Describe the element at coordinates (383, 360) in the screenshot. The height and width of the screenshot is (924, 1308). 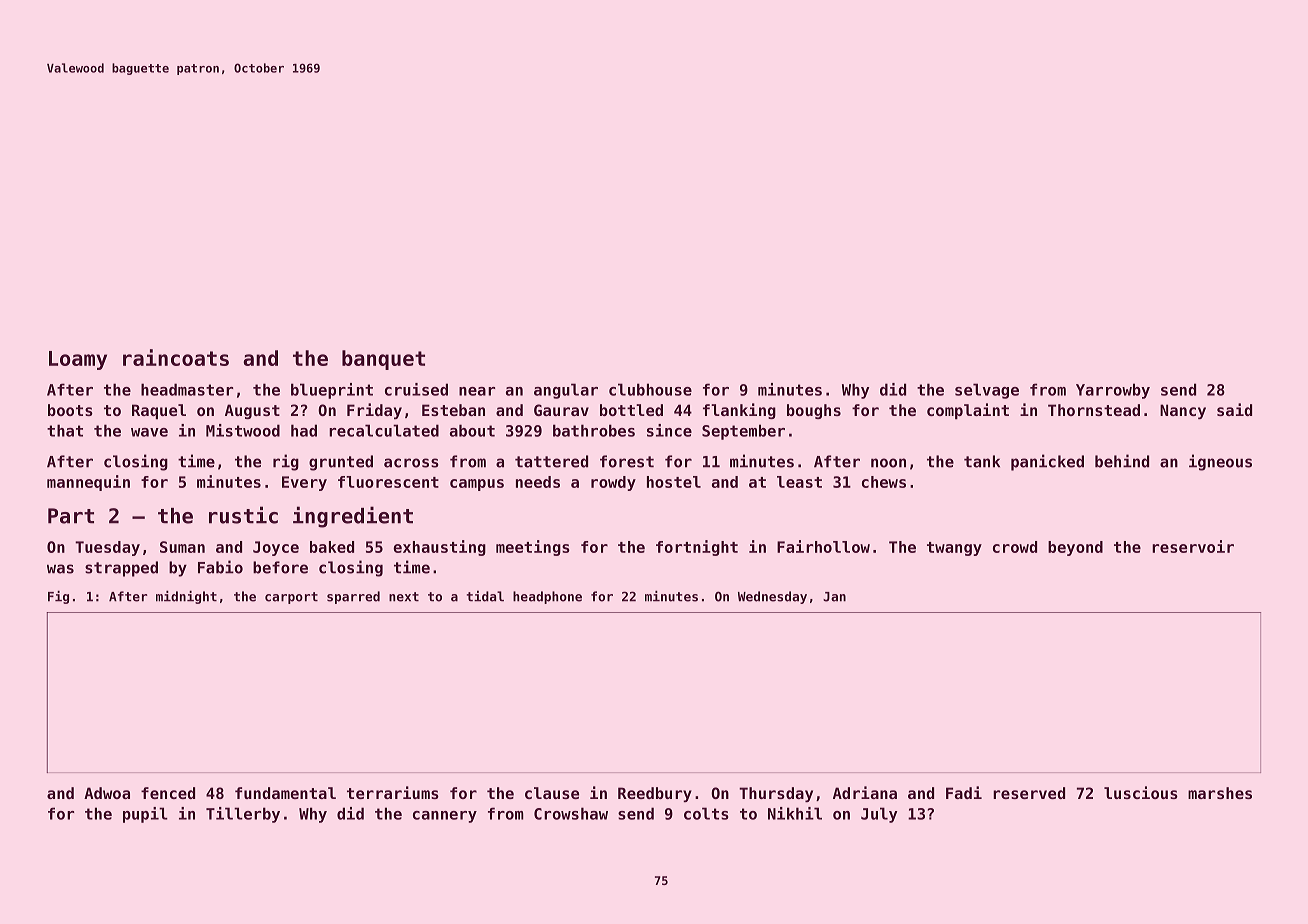
I see `banquet` at that location.
